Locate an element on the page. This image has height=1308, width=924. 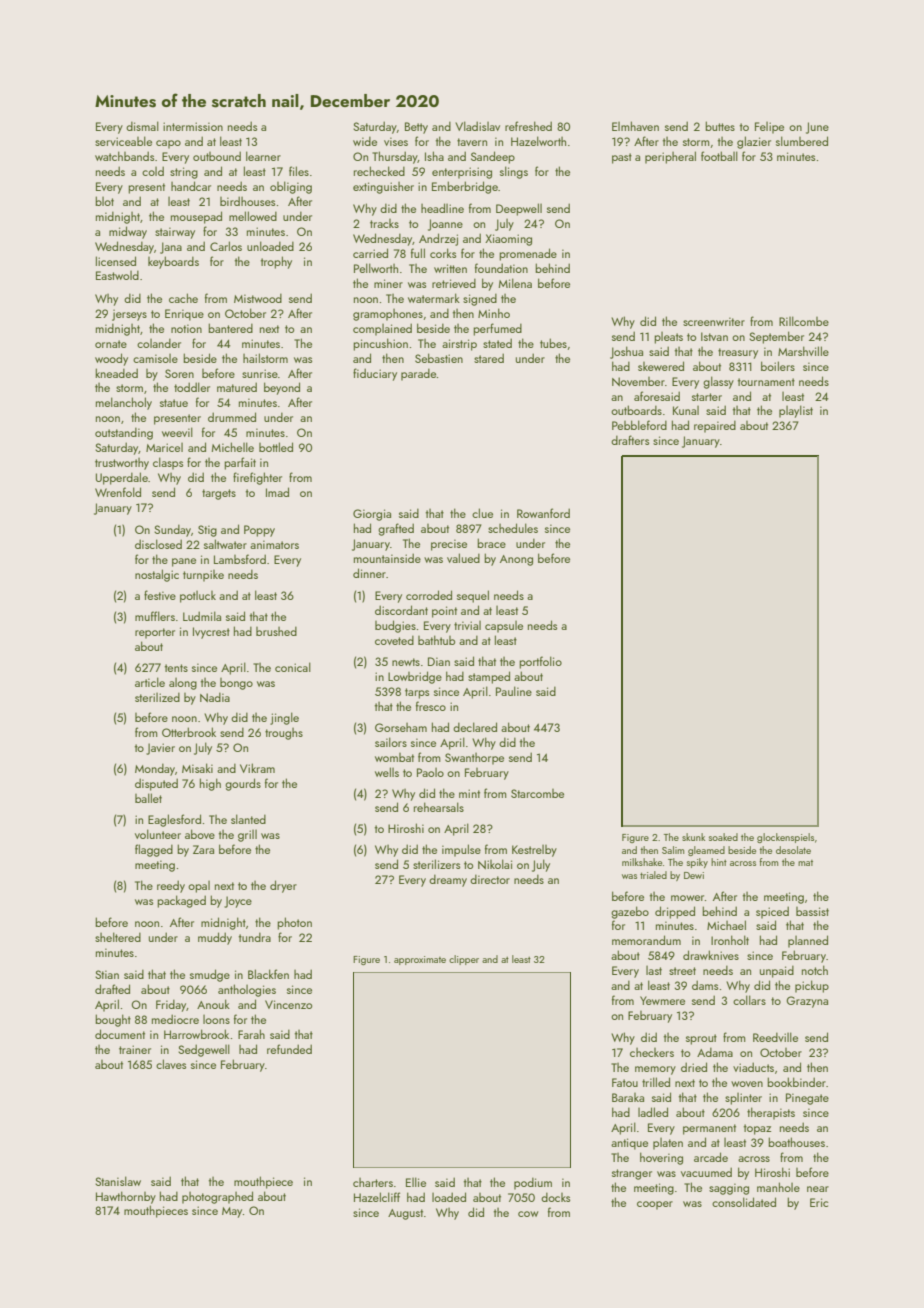
slumbered is located at coordinates (802, 141).
